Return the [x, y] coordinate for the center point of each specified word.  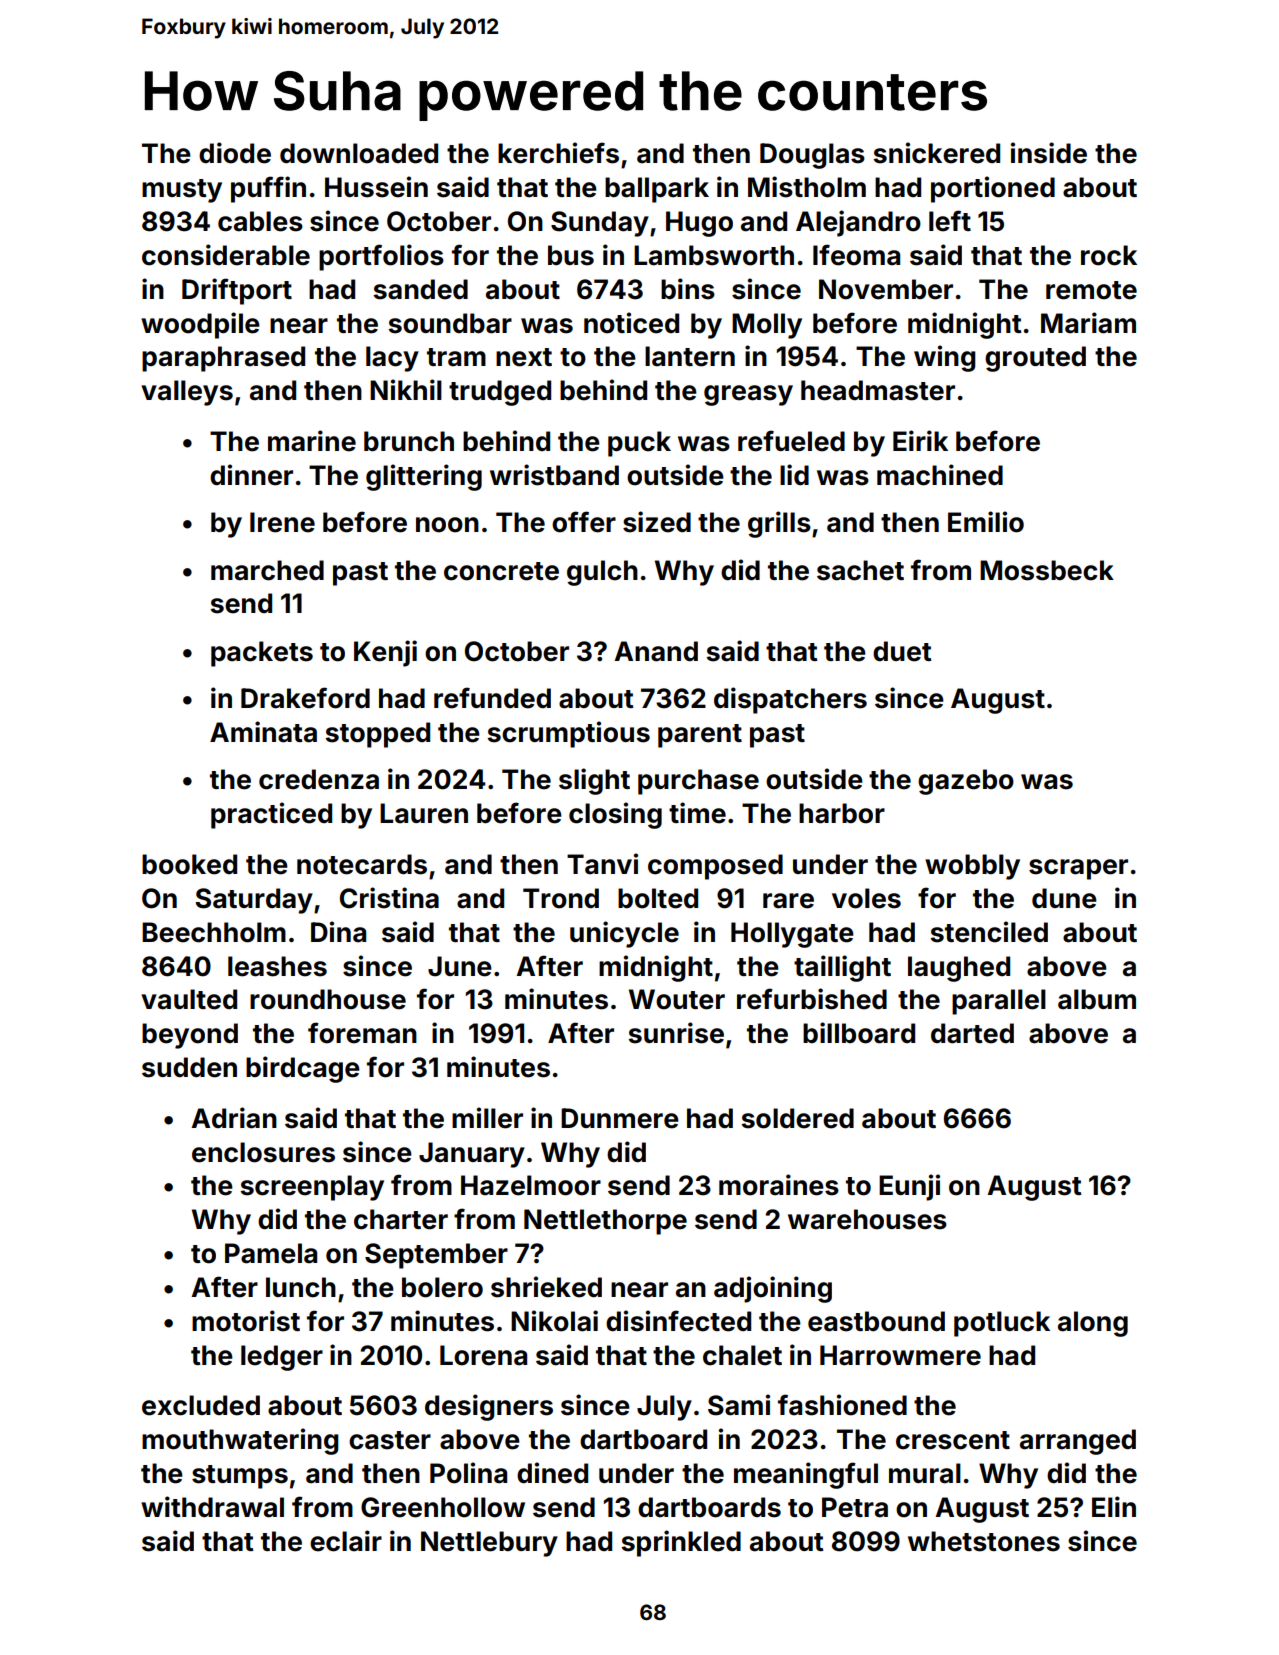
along [1093, 1324]
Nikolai [554, 1321]
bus [571, 255]
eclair [346, 1541]
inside [1049, 153]
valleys [187, 393]
